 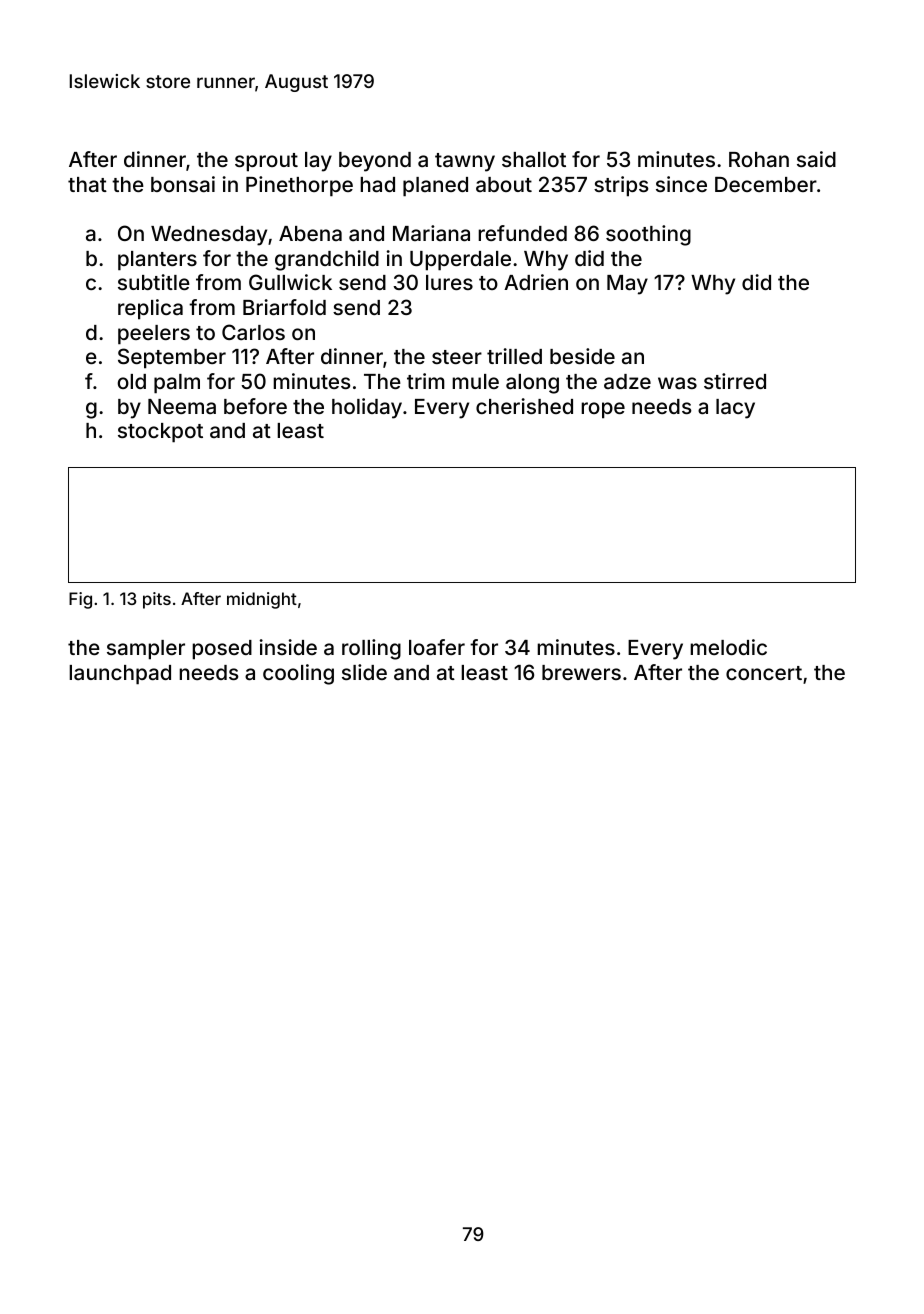 I want to click on soothing, so click(x=648, y=235).
